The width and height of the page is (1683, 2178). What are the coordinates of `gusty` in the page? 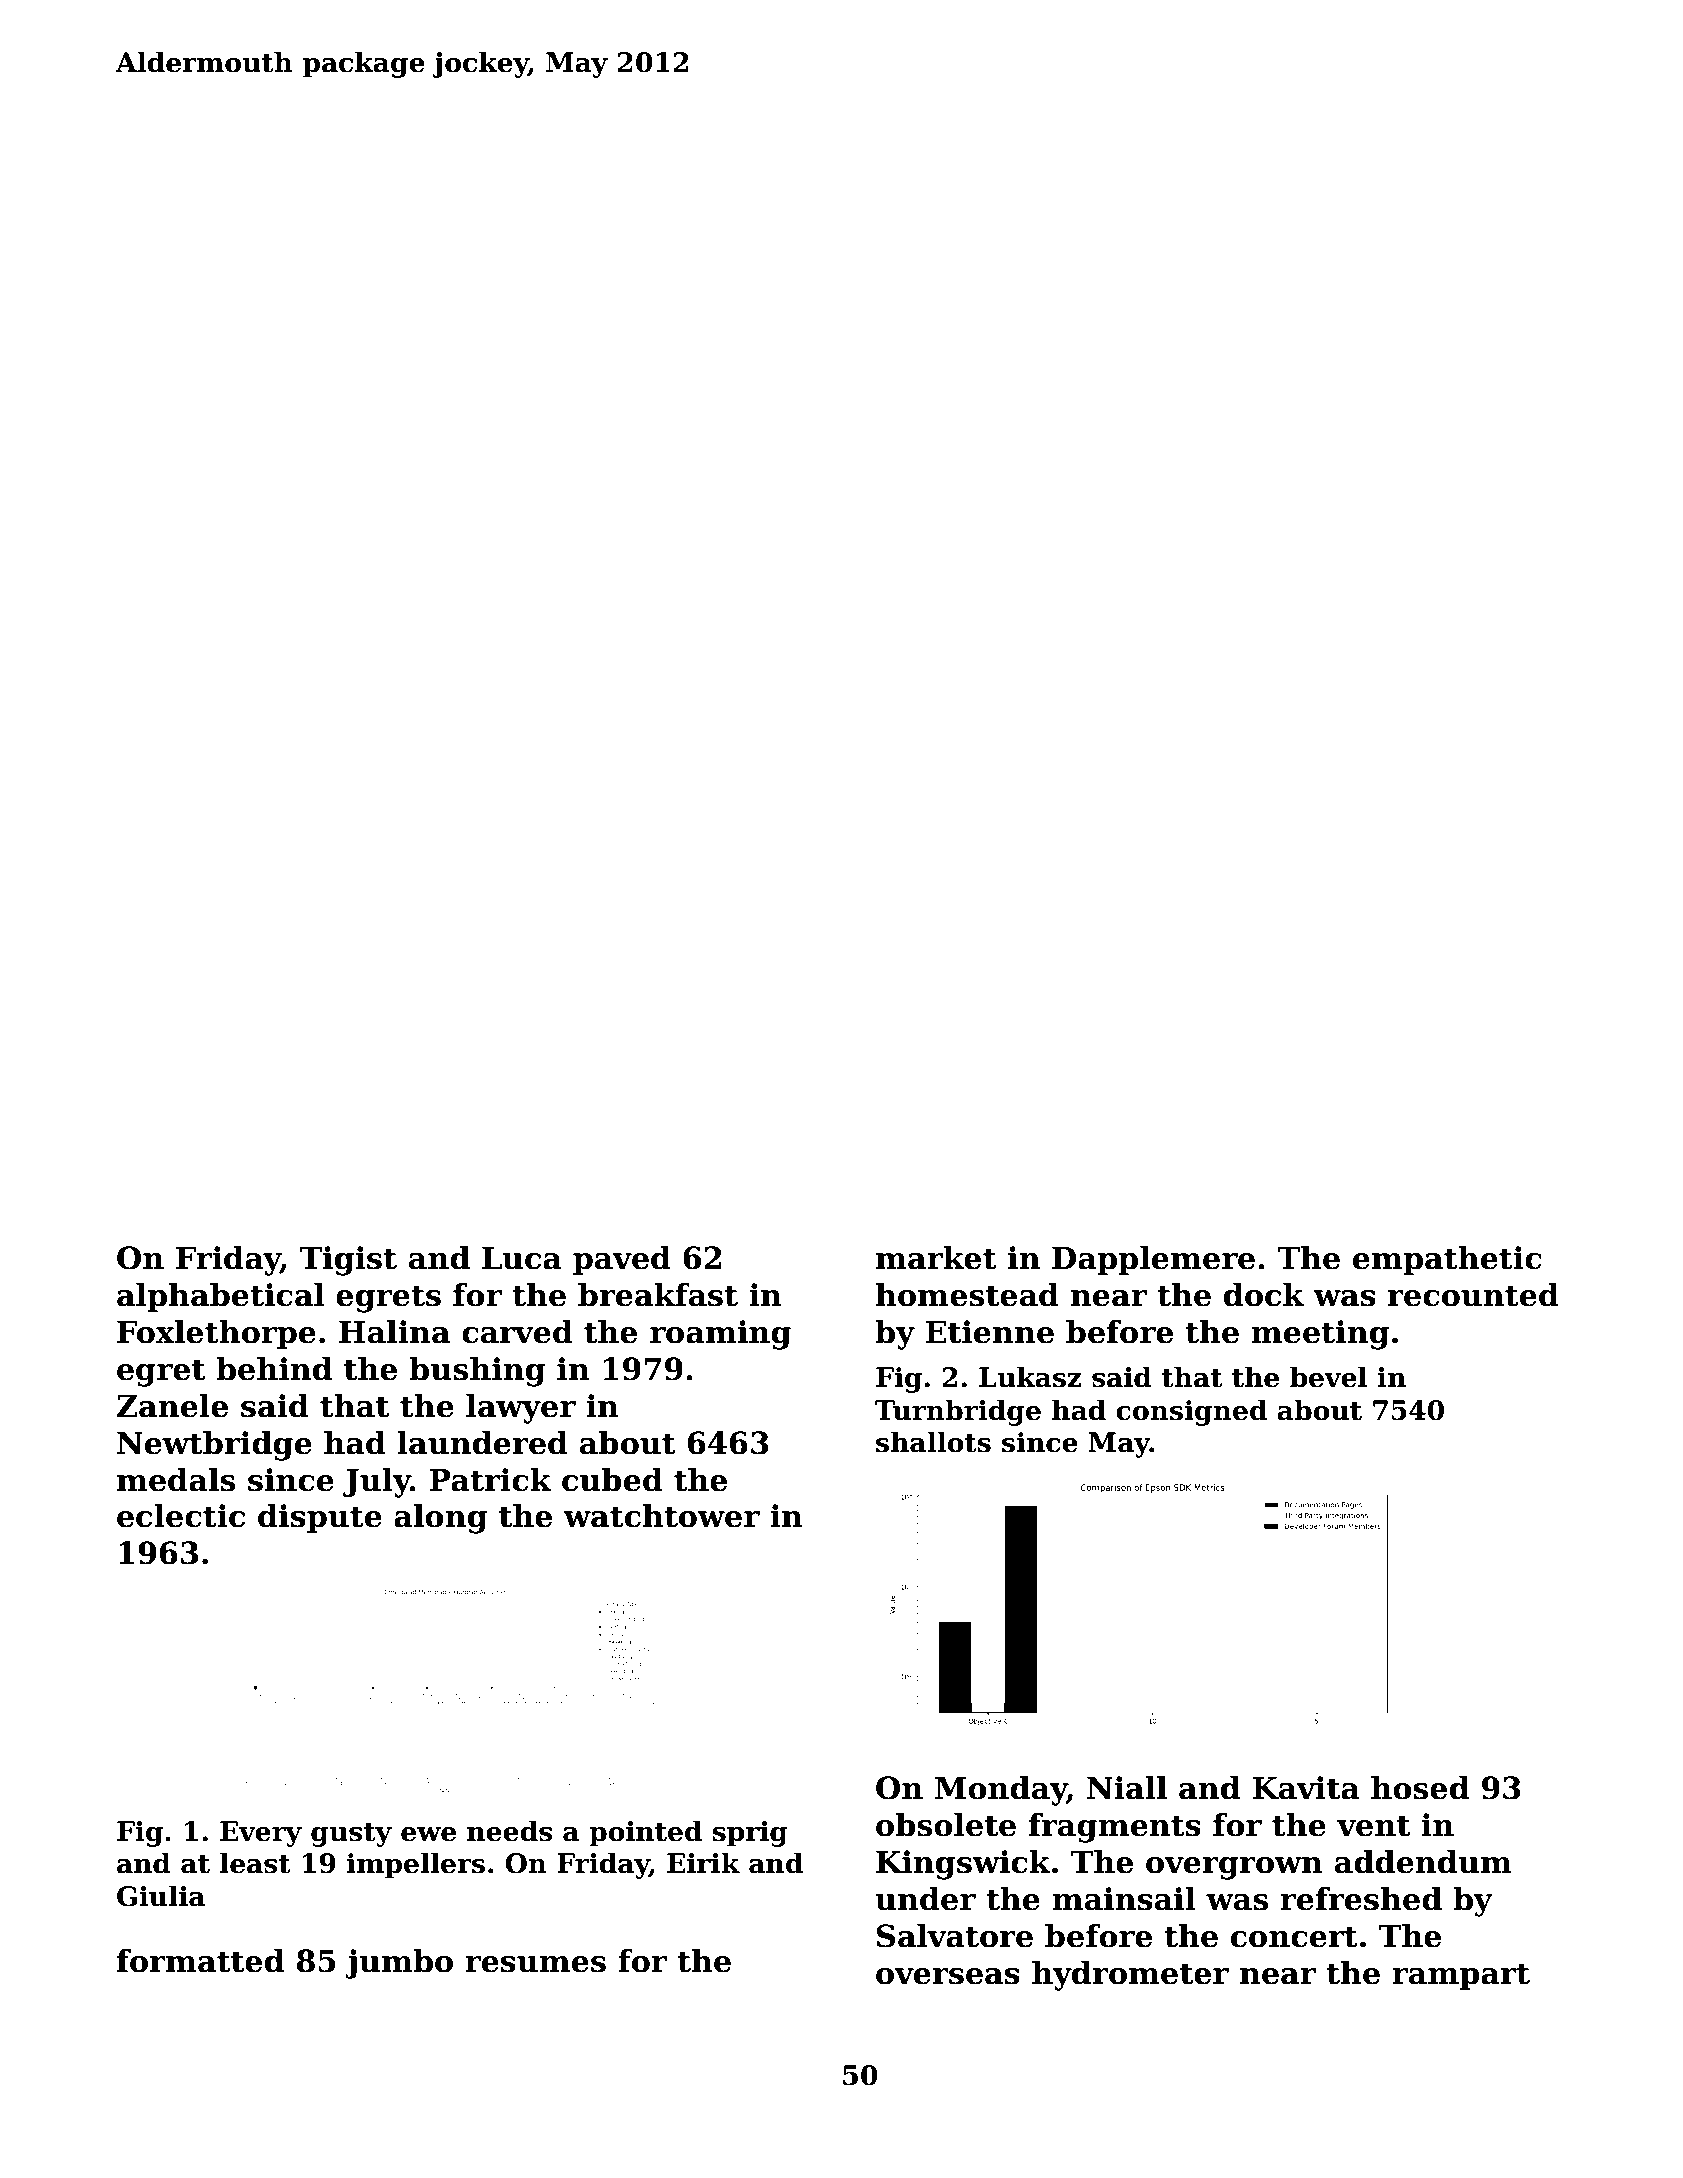 It's located at (351, 1835).
